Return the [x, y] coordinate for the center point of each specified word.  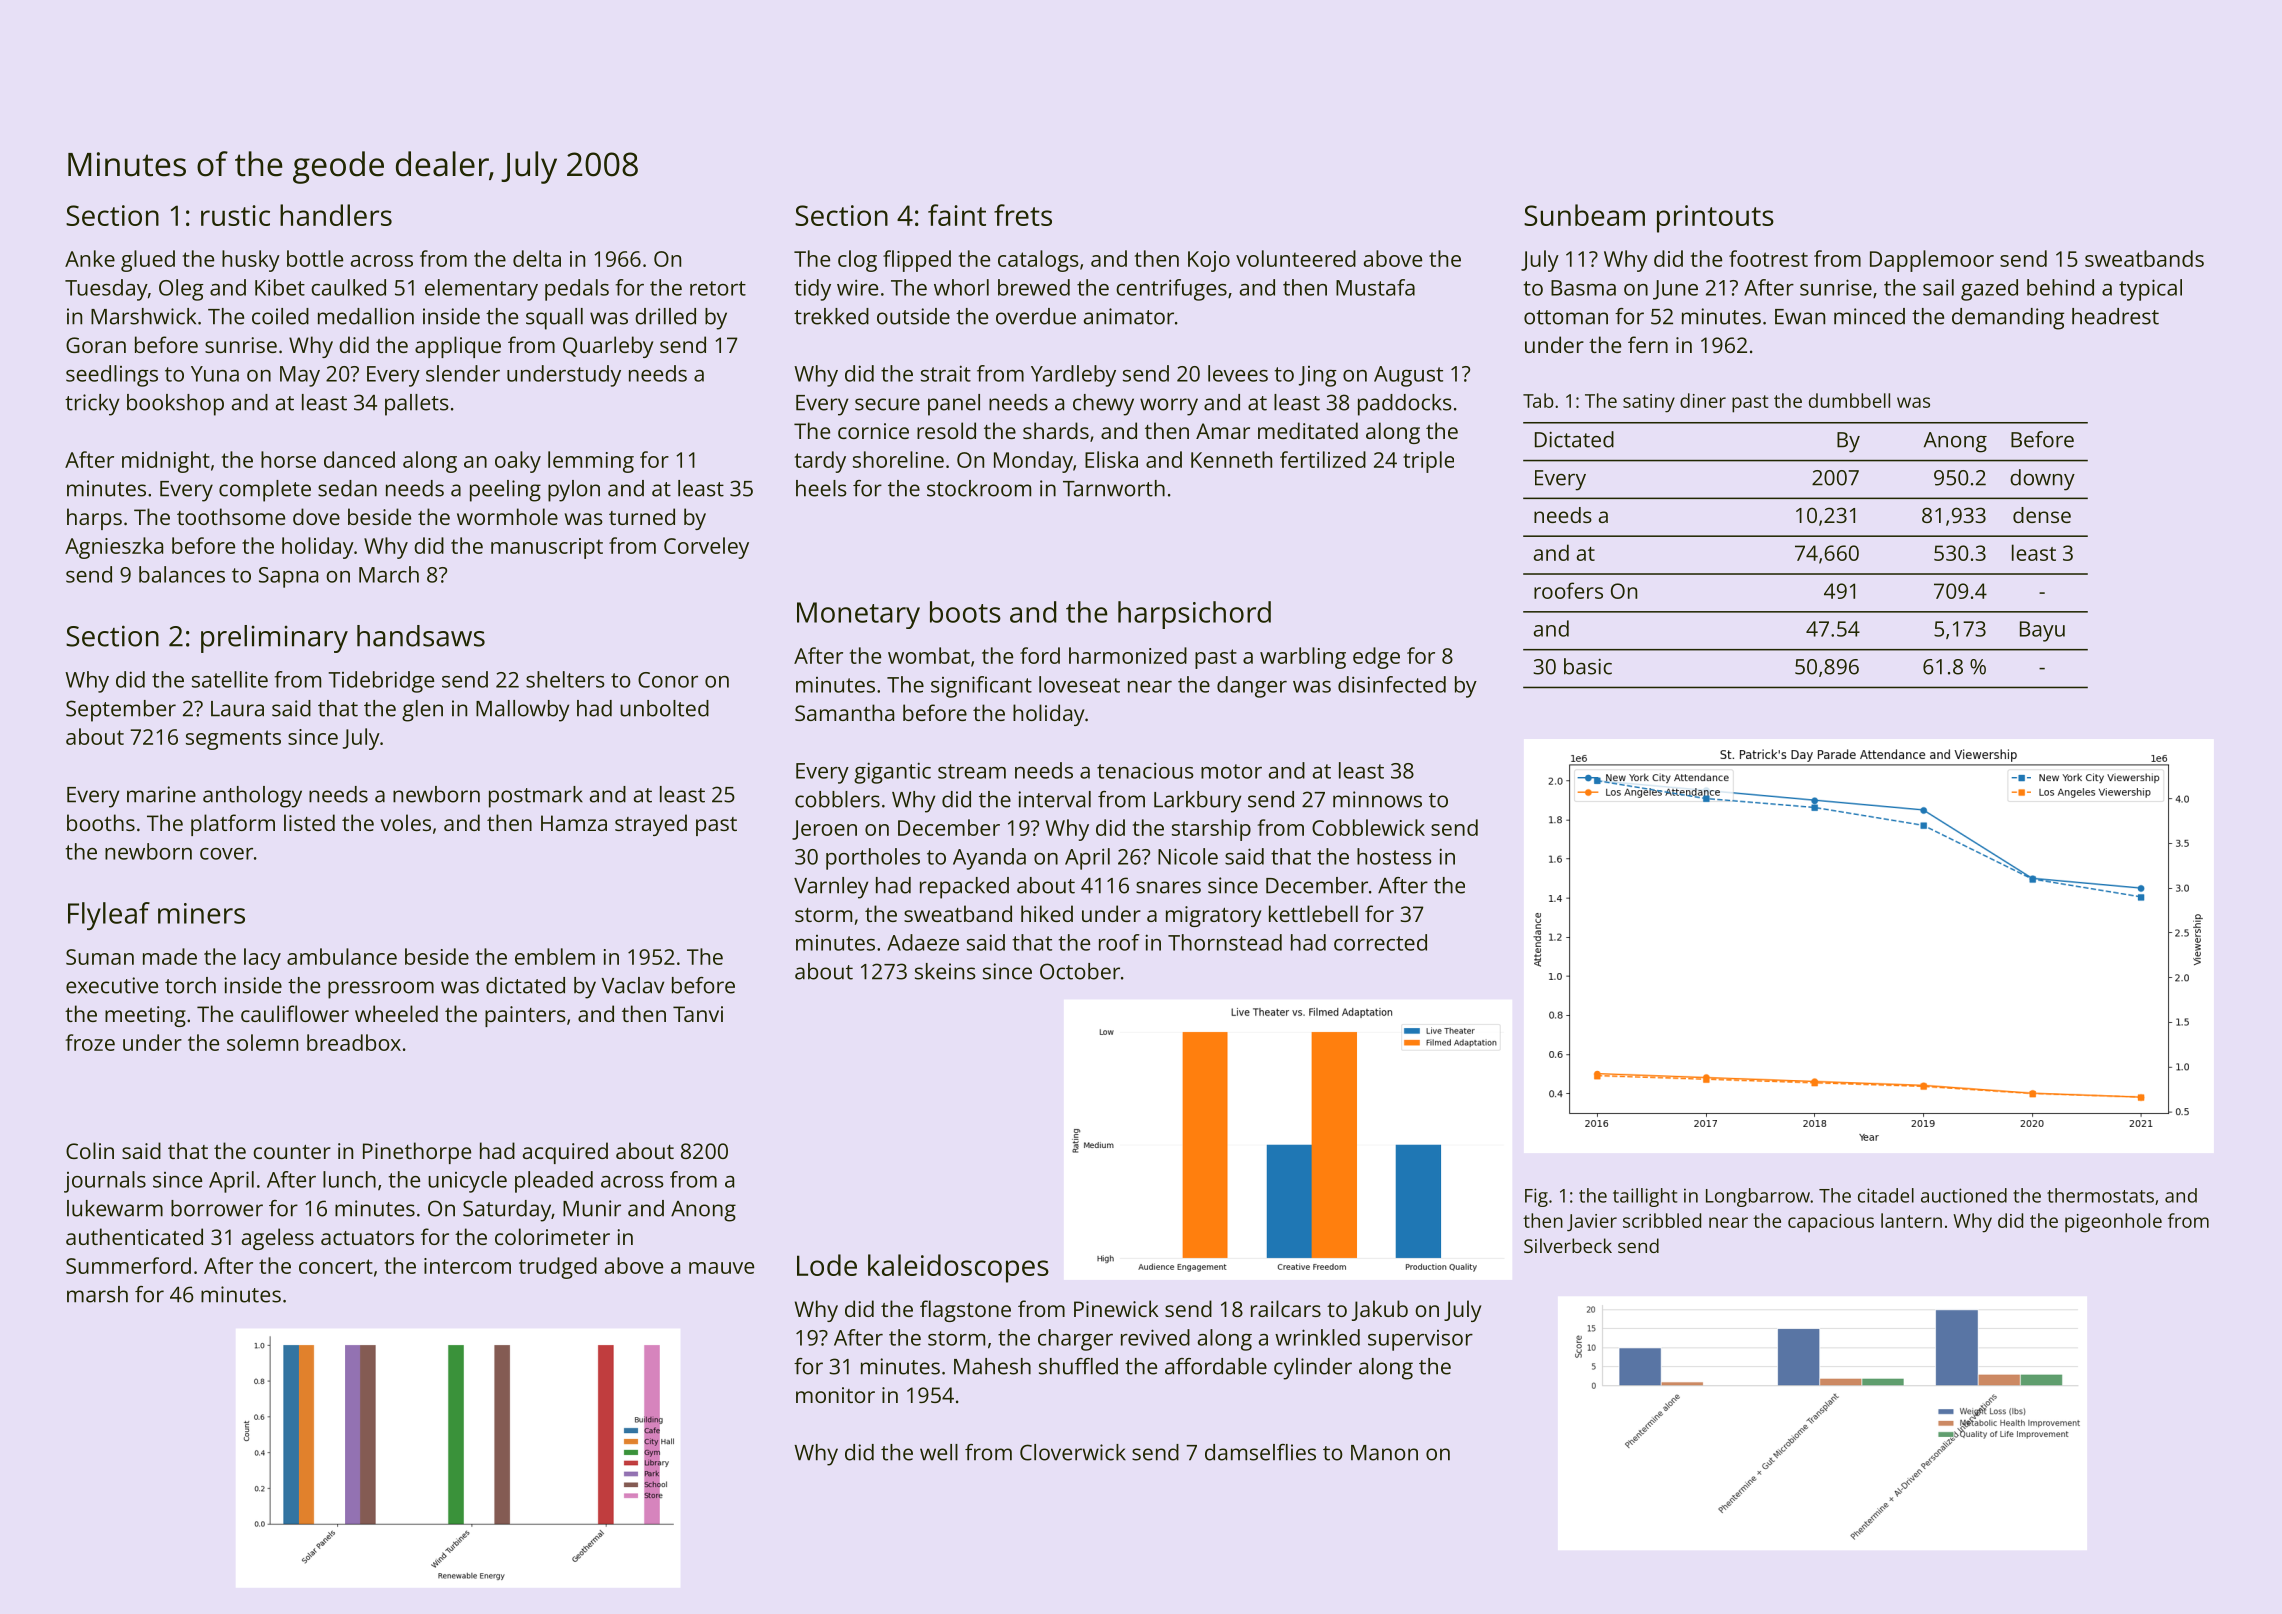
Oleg [181, 290]
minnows [1377, 799]
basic [1588, 666]
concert [336, 1266]
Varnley [831, 888]
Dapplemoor [1932, 261]
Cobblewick [1368, 827]
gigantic [892, 773]
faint [957, 215]
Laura [237, 709]
